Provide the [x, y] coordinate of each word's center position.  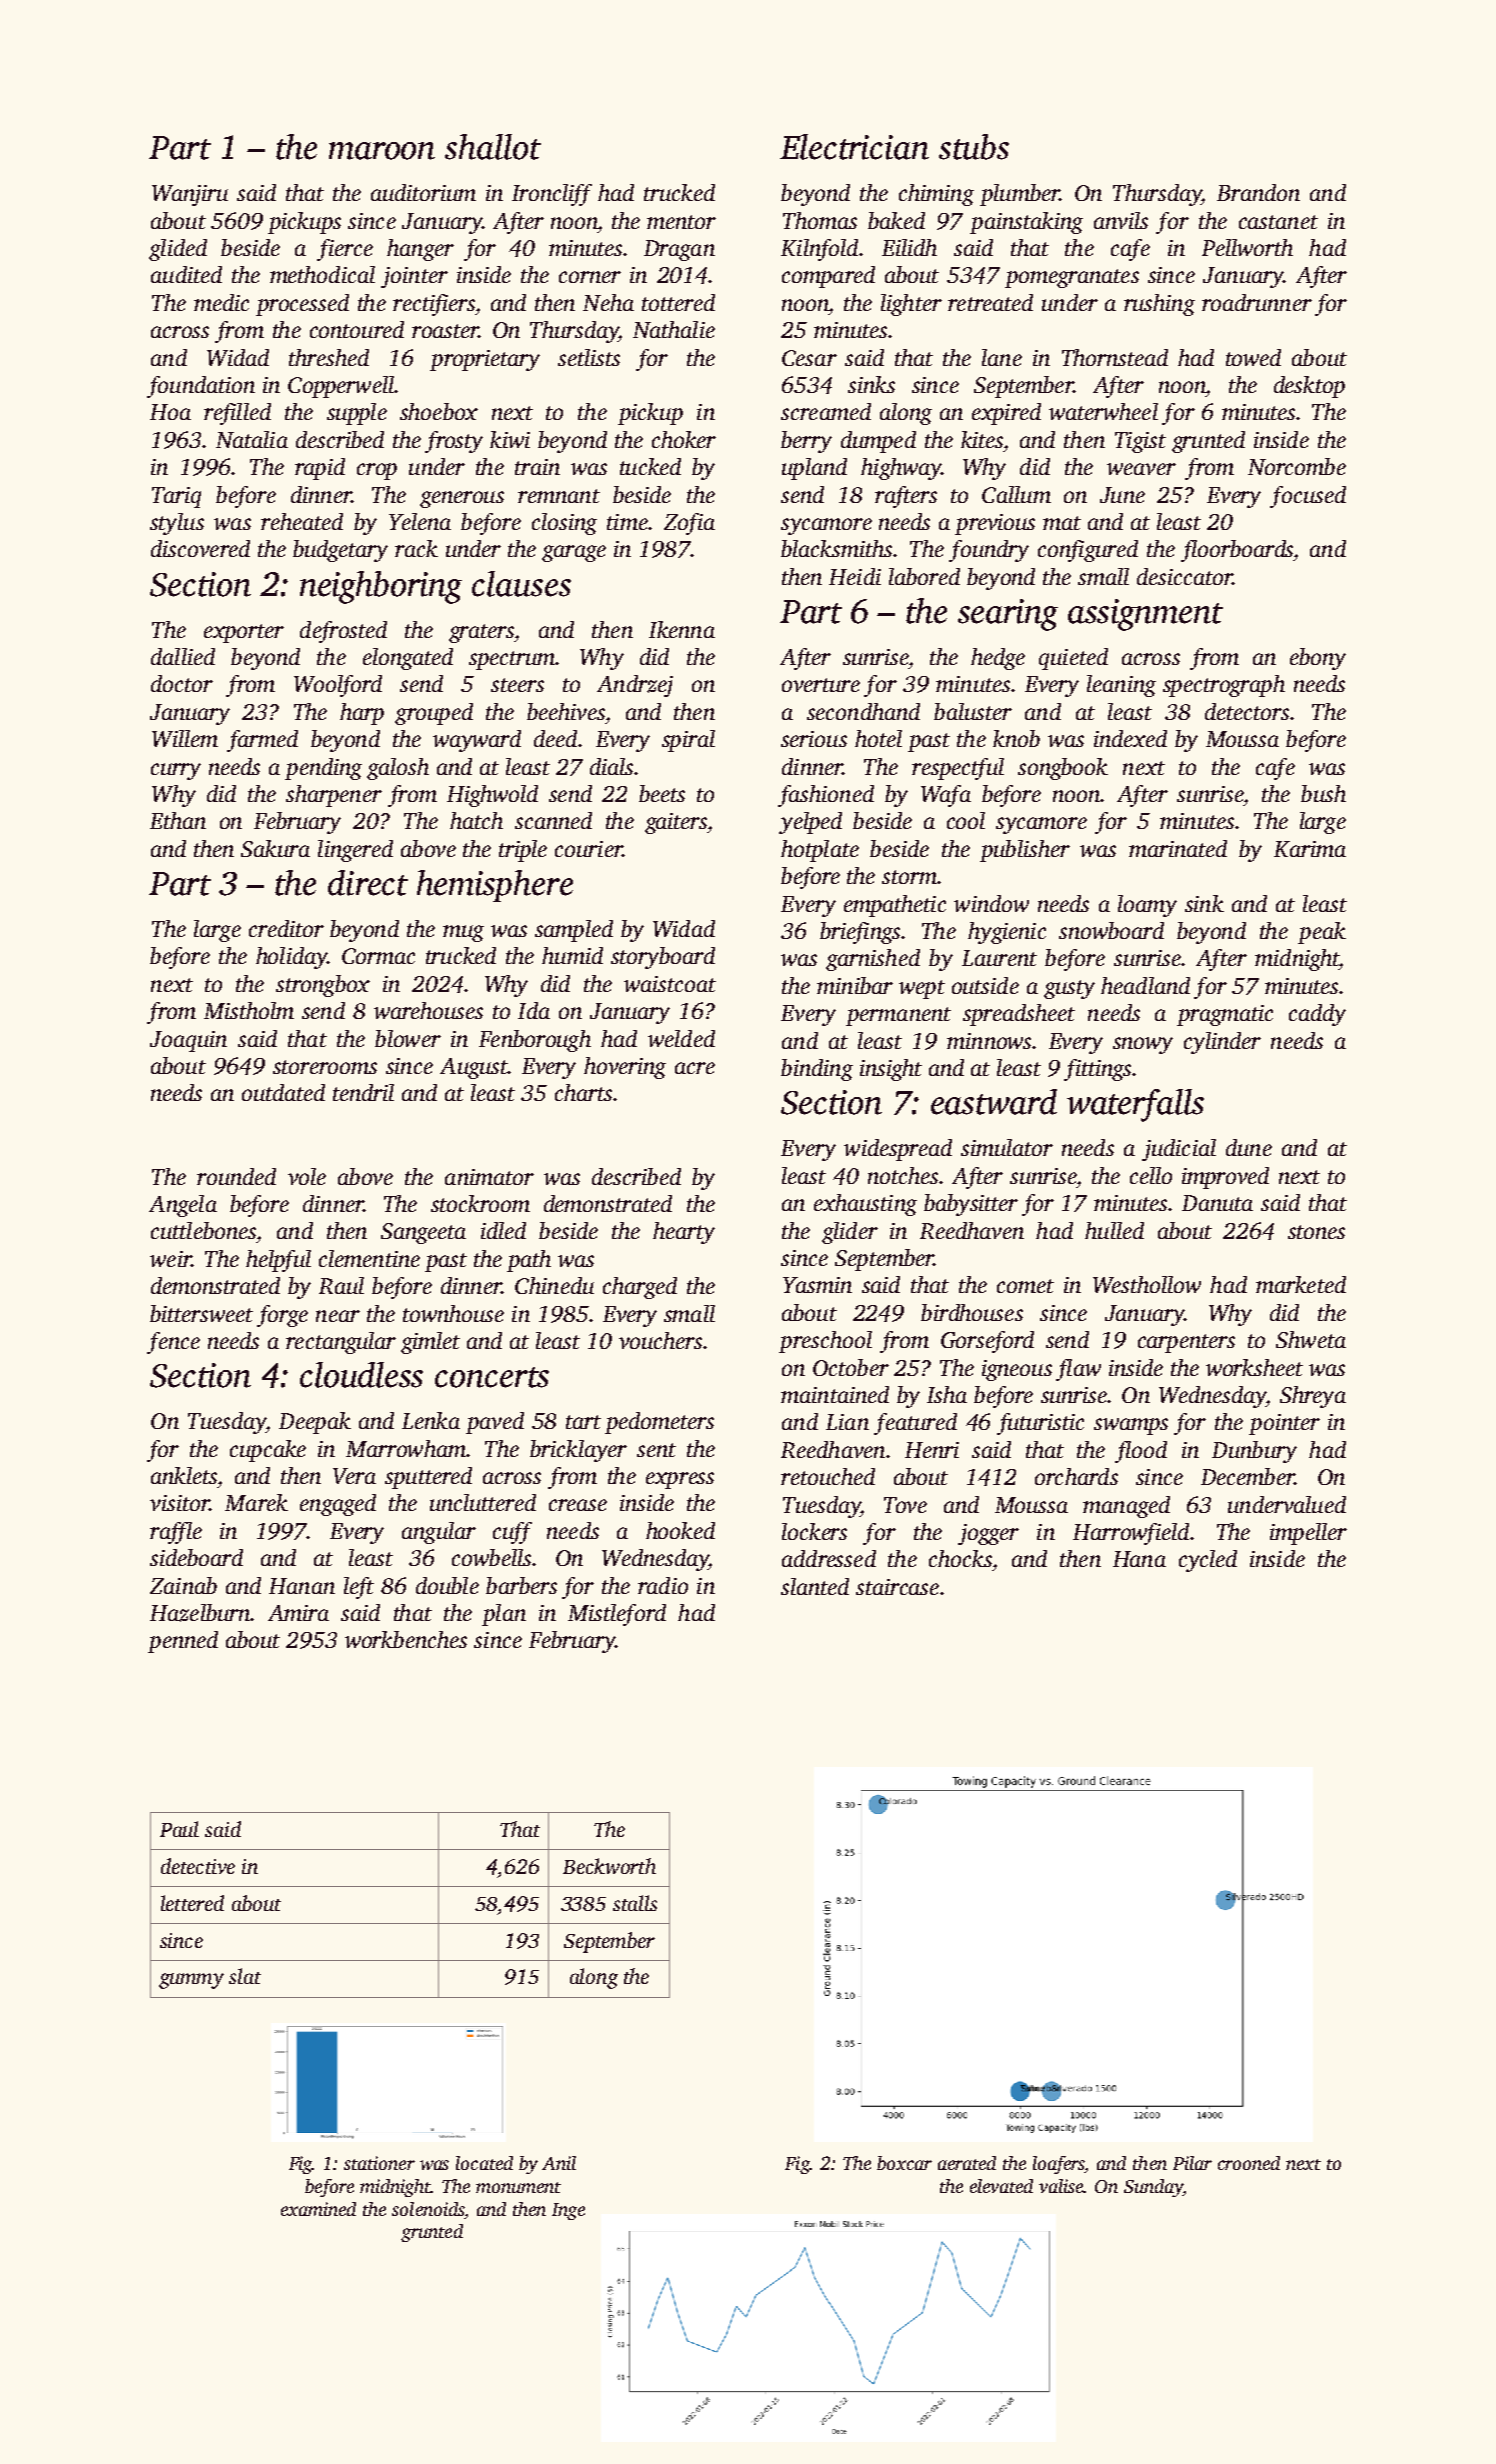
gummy [191, 1981]
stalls [635, 1903]
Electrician [854, 147]
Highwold [492, 796]
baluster [973, 711]
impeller [1308, 1534]
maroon [382, 151]
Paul [179, 1829]
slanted [815, 1586]
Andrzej [635, 686]
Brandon [1258, 192]
